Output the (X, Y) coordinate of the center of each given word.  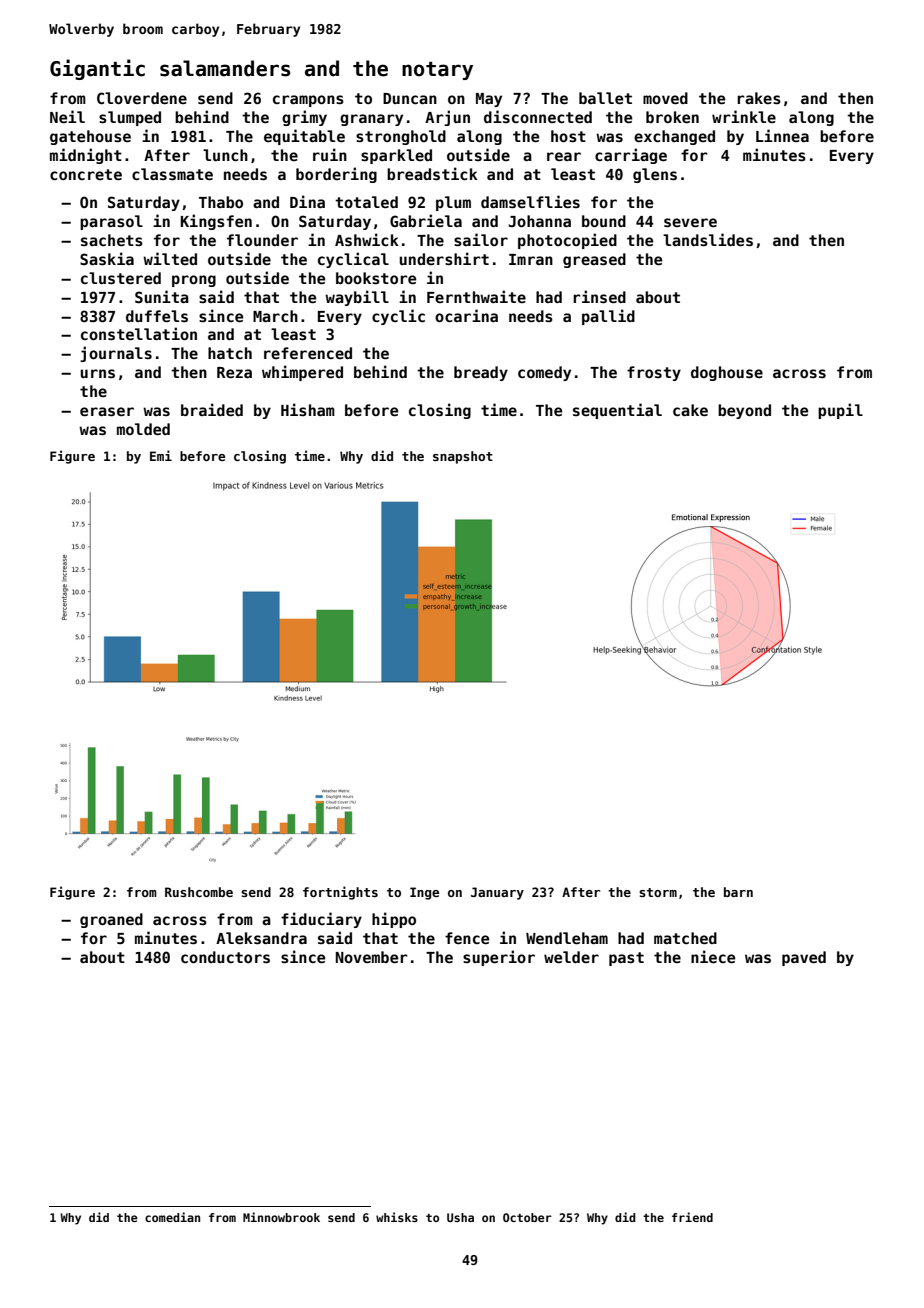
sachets (112, 240)
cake (690, 410)
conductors (225, 957)
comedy (544, 373)
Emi (161, 455)
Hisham (308, 409)
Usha (460, 1217)
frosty (654, 373)
